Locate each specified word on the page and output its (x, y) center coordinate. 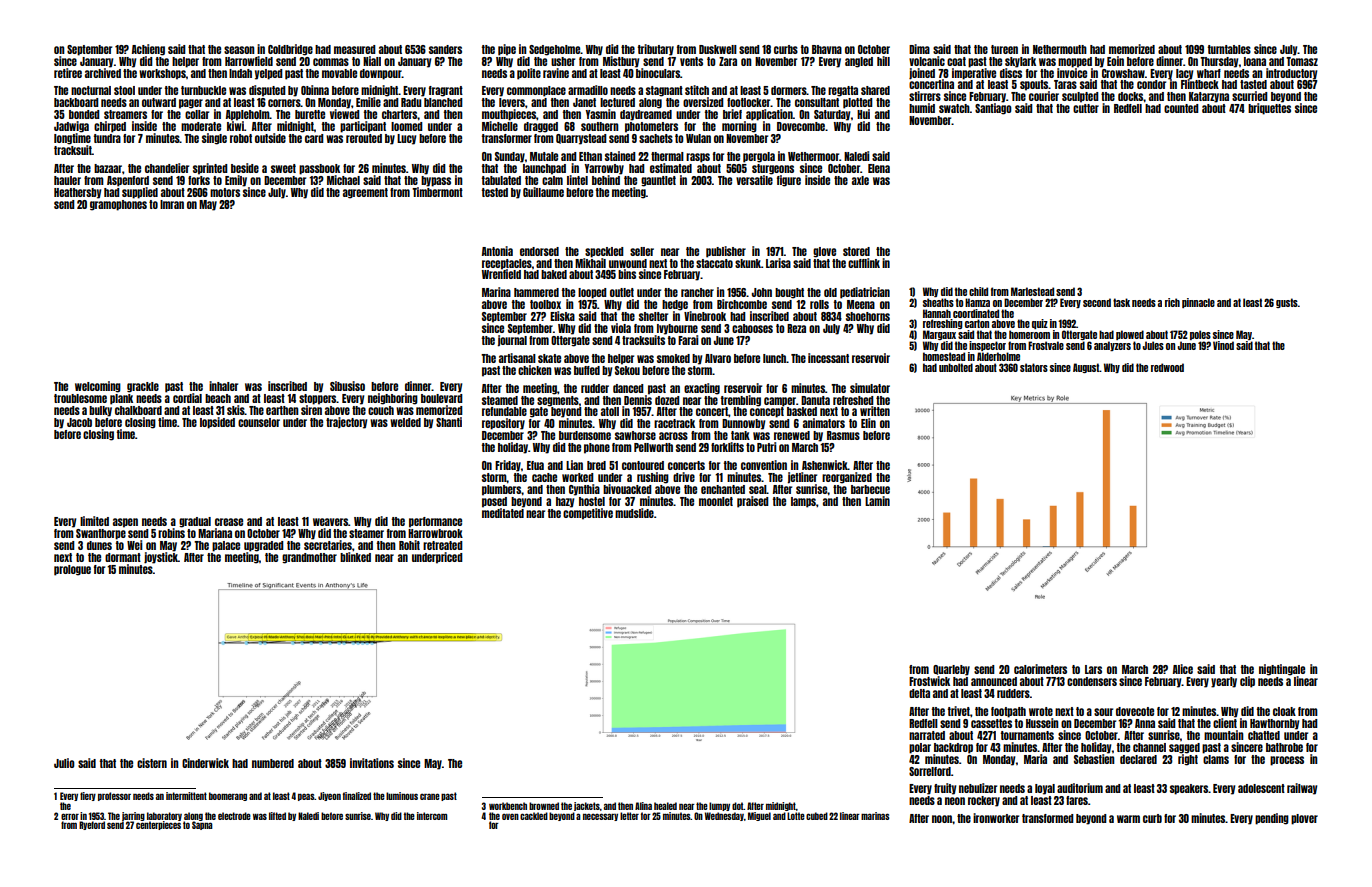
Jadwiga (71, 127)
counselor (259, 422)
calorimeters (1040, 669)
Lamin (877, 501)
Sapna (202, 825)
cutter (1086, 108)
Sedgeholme (555, 50)
